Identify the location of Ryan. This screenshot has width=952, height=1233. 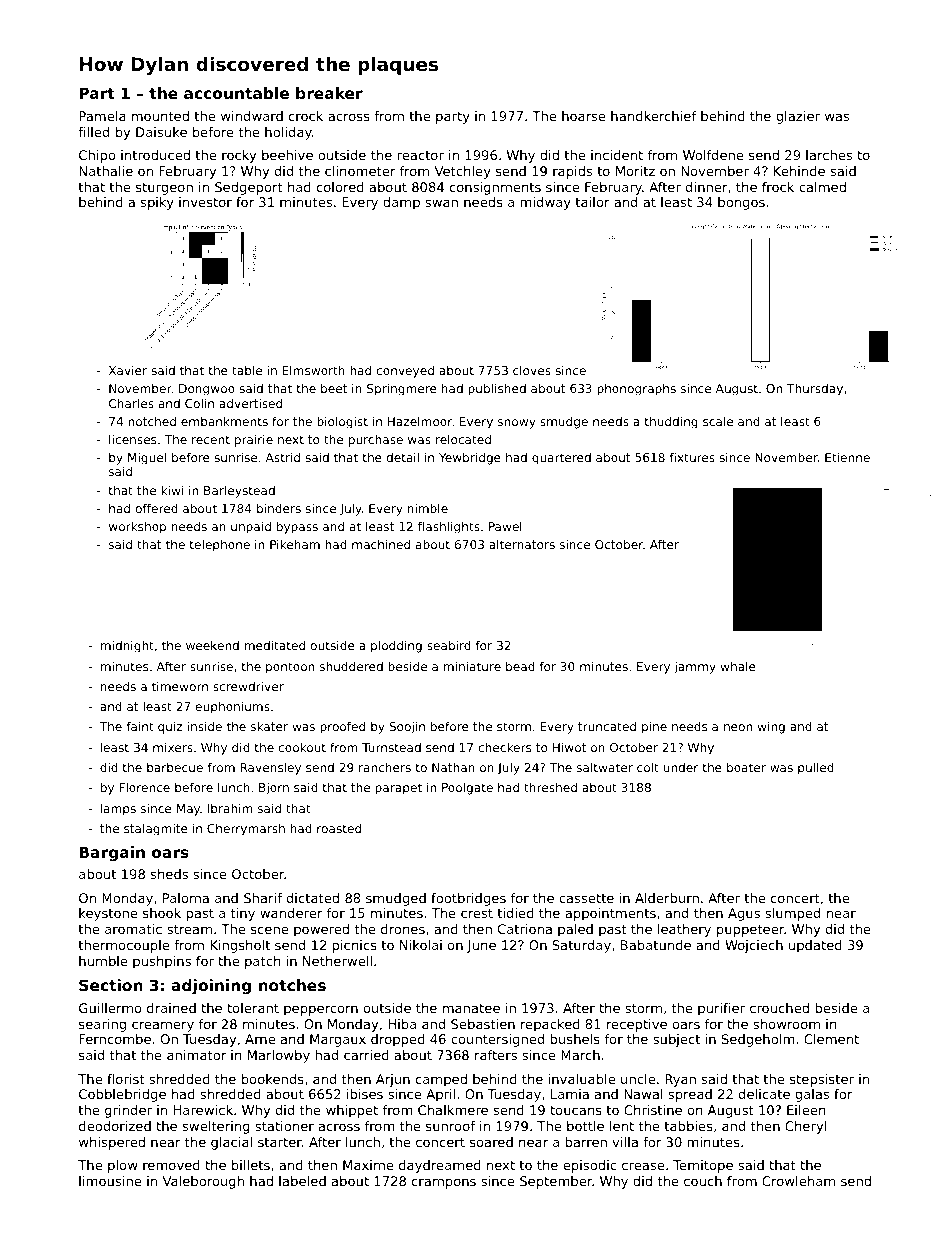
(680, 1080).
